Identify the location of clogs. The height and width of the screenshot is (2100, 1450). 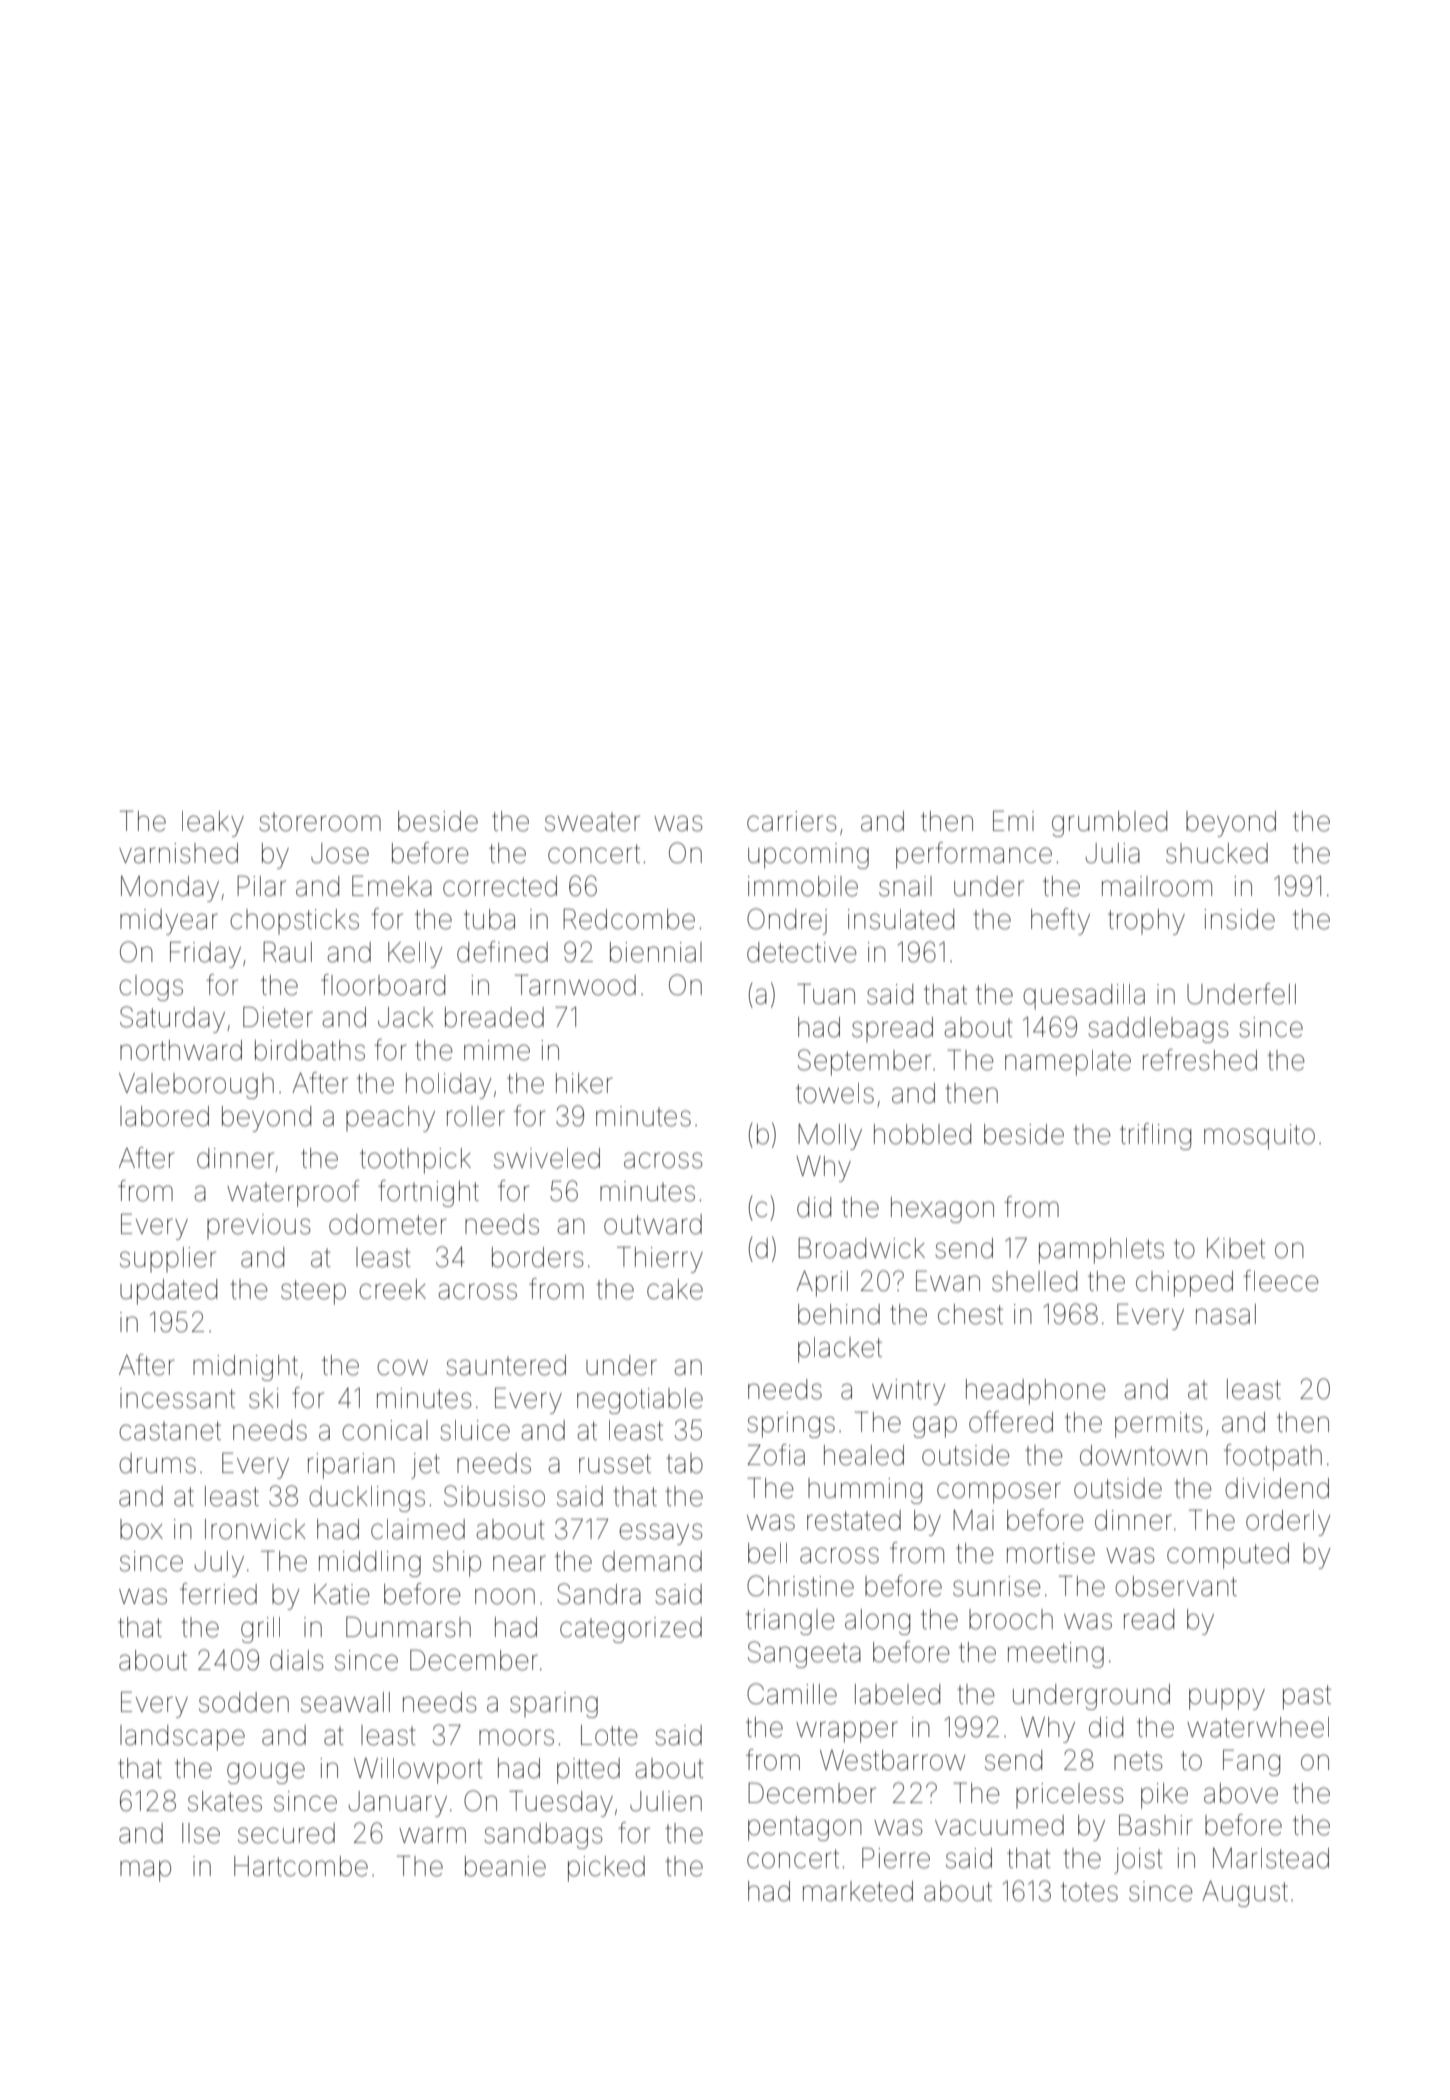
(151, 988).
